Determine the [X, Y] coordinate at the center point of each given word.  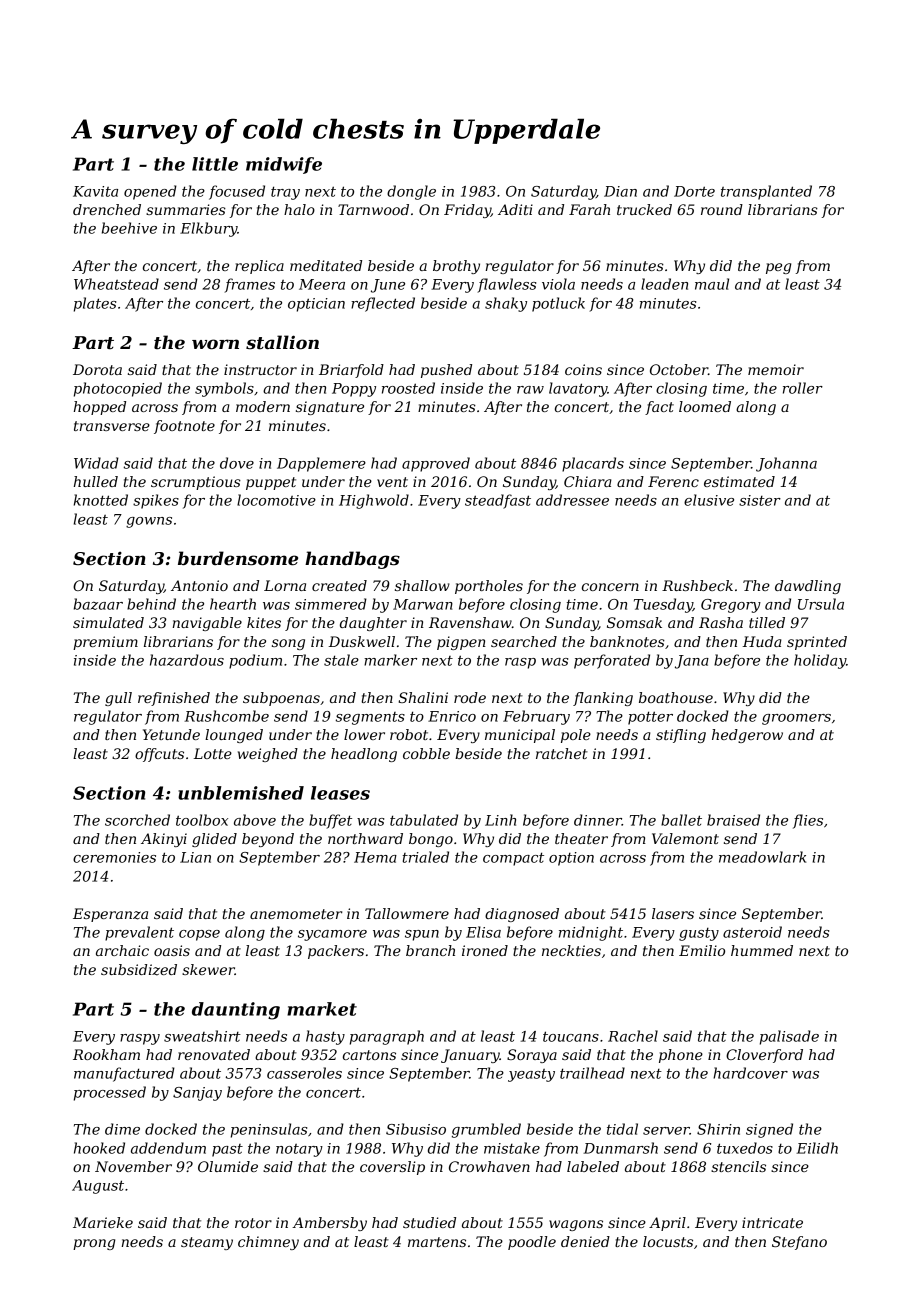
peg [778, 268]
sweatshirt [202, 1036]
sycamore [332, 935]
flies [808, 821]
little [215, 164]
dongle [411, 192]
